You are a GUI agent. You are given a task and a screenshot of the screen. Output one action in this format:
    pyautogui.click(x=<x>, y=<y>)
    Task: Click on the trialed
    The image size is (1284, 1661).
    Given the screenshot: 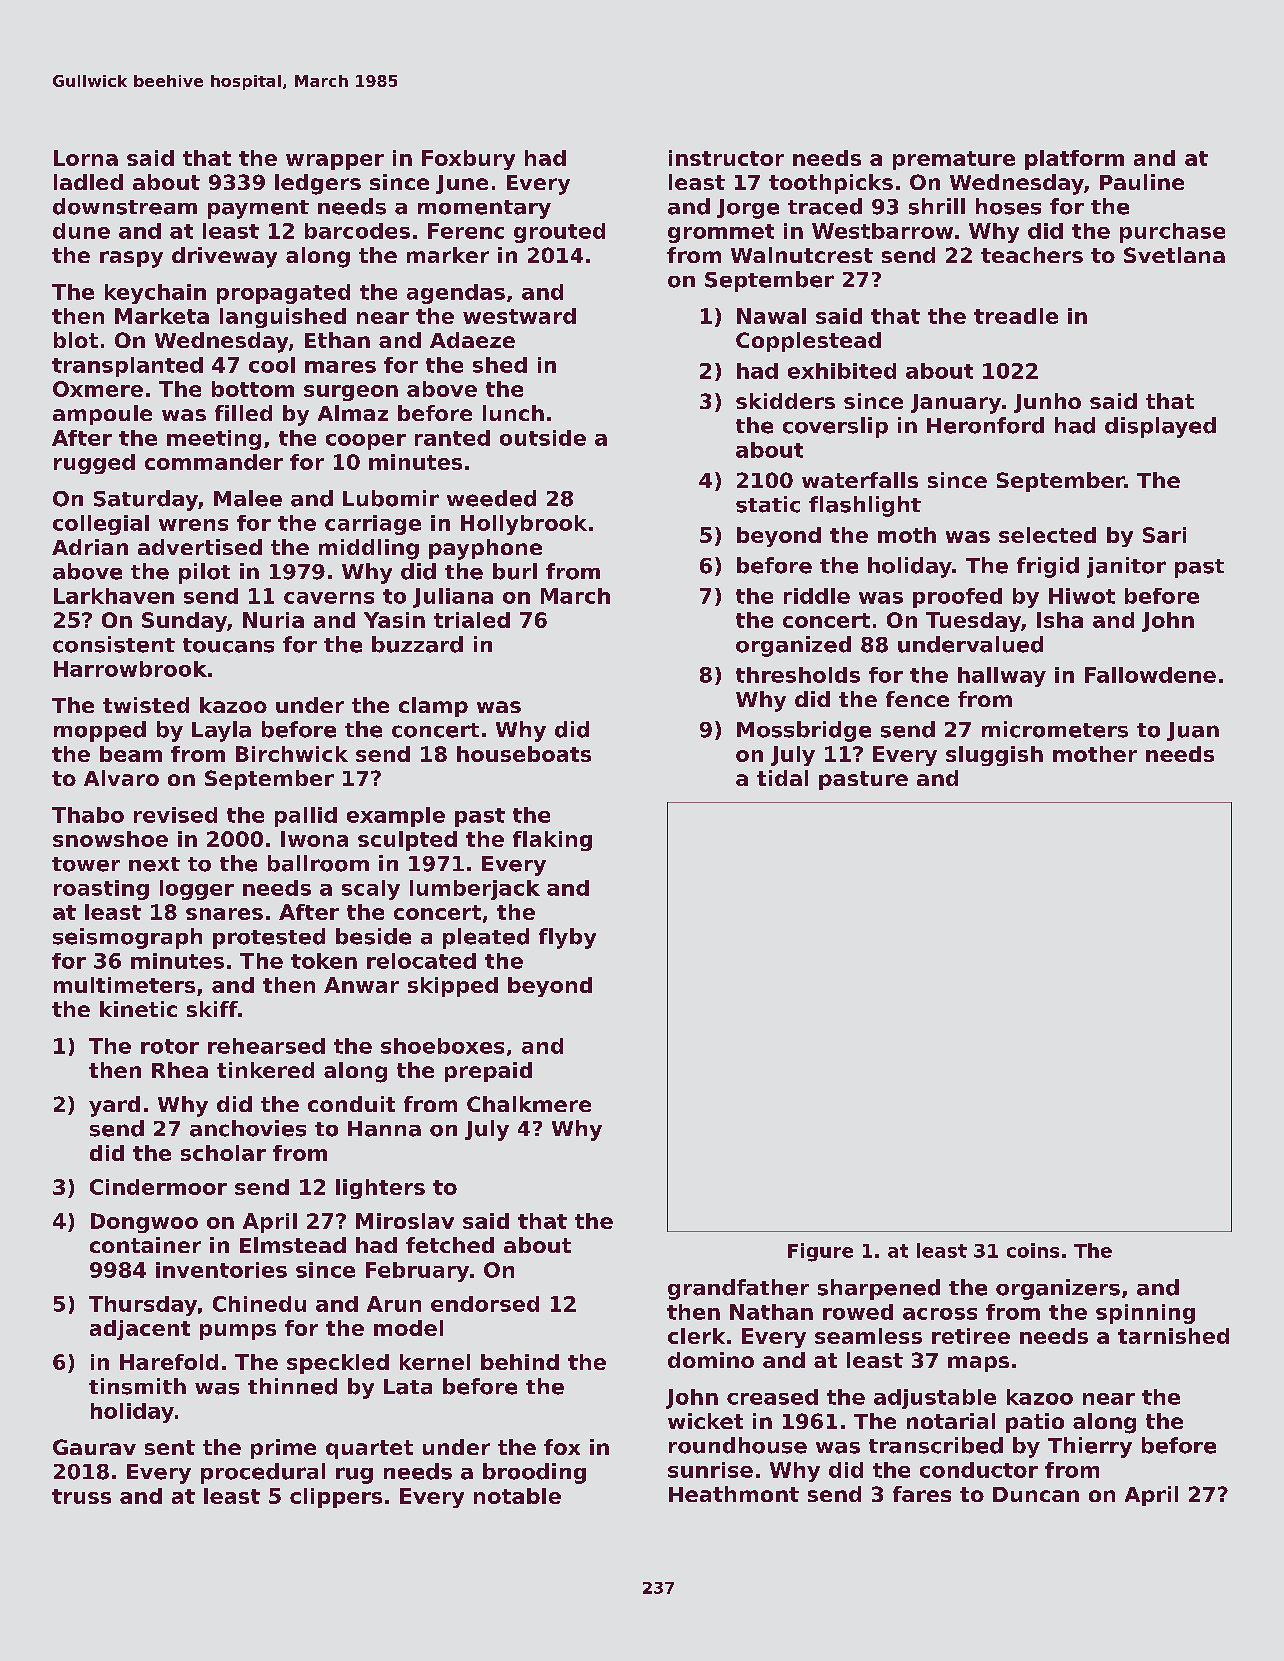 What is the action you would take?
    pyautogui.click(x=472, y=620)
